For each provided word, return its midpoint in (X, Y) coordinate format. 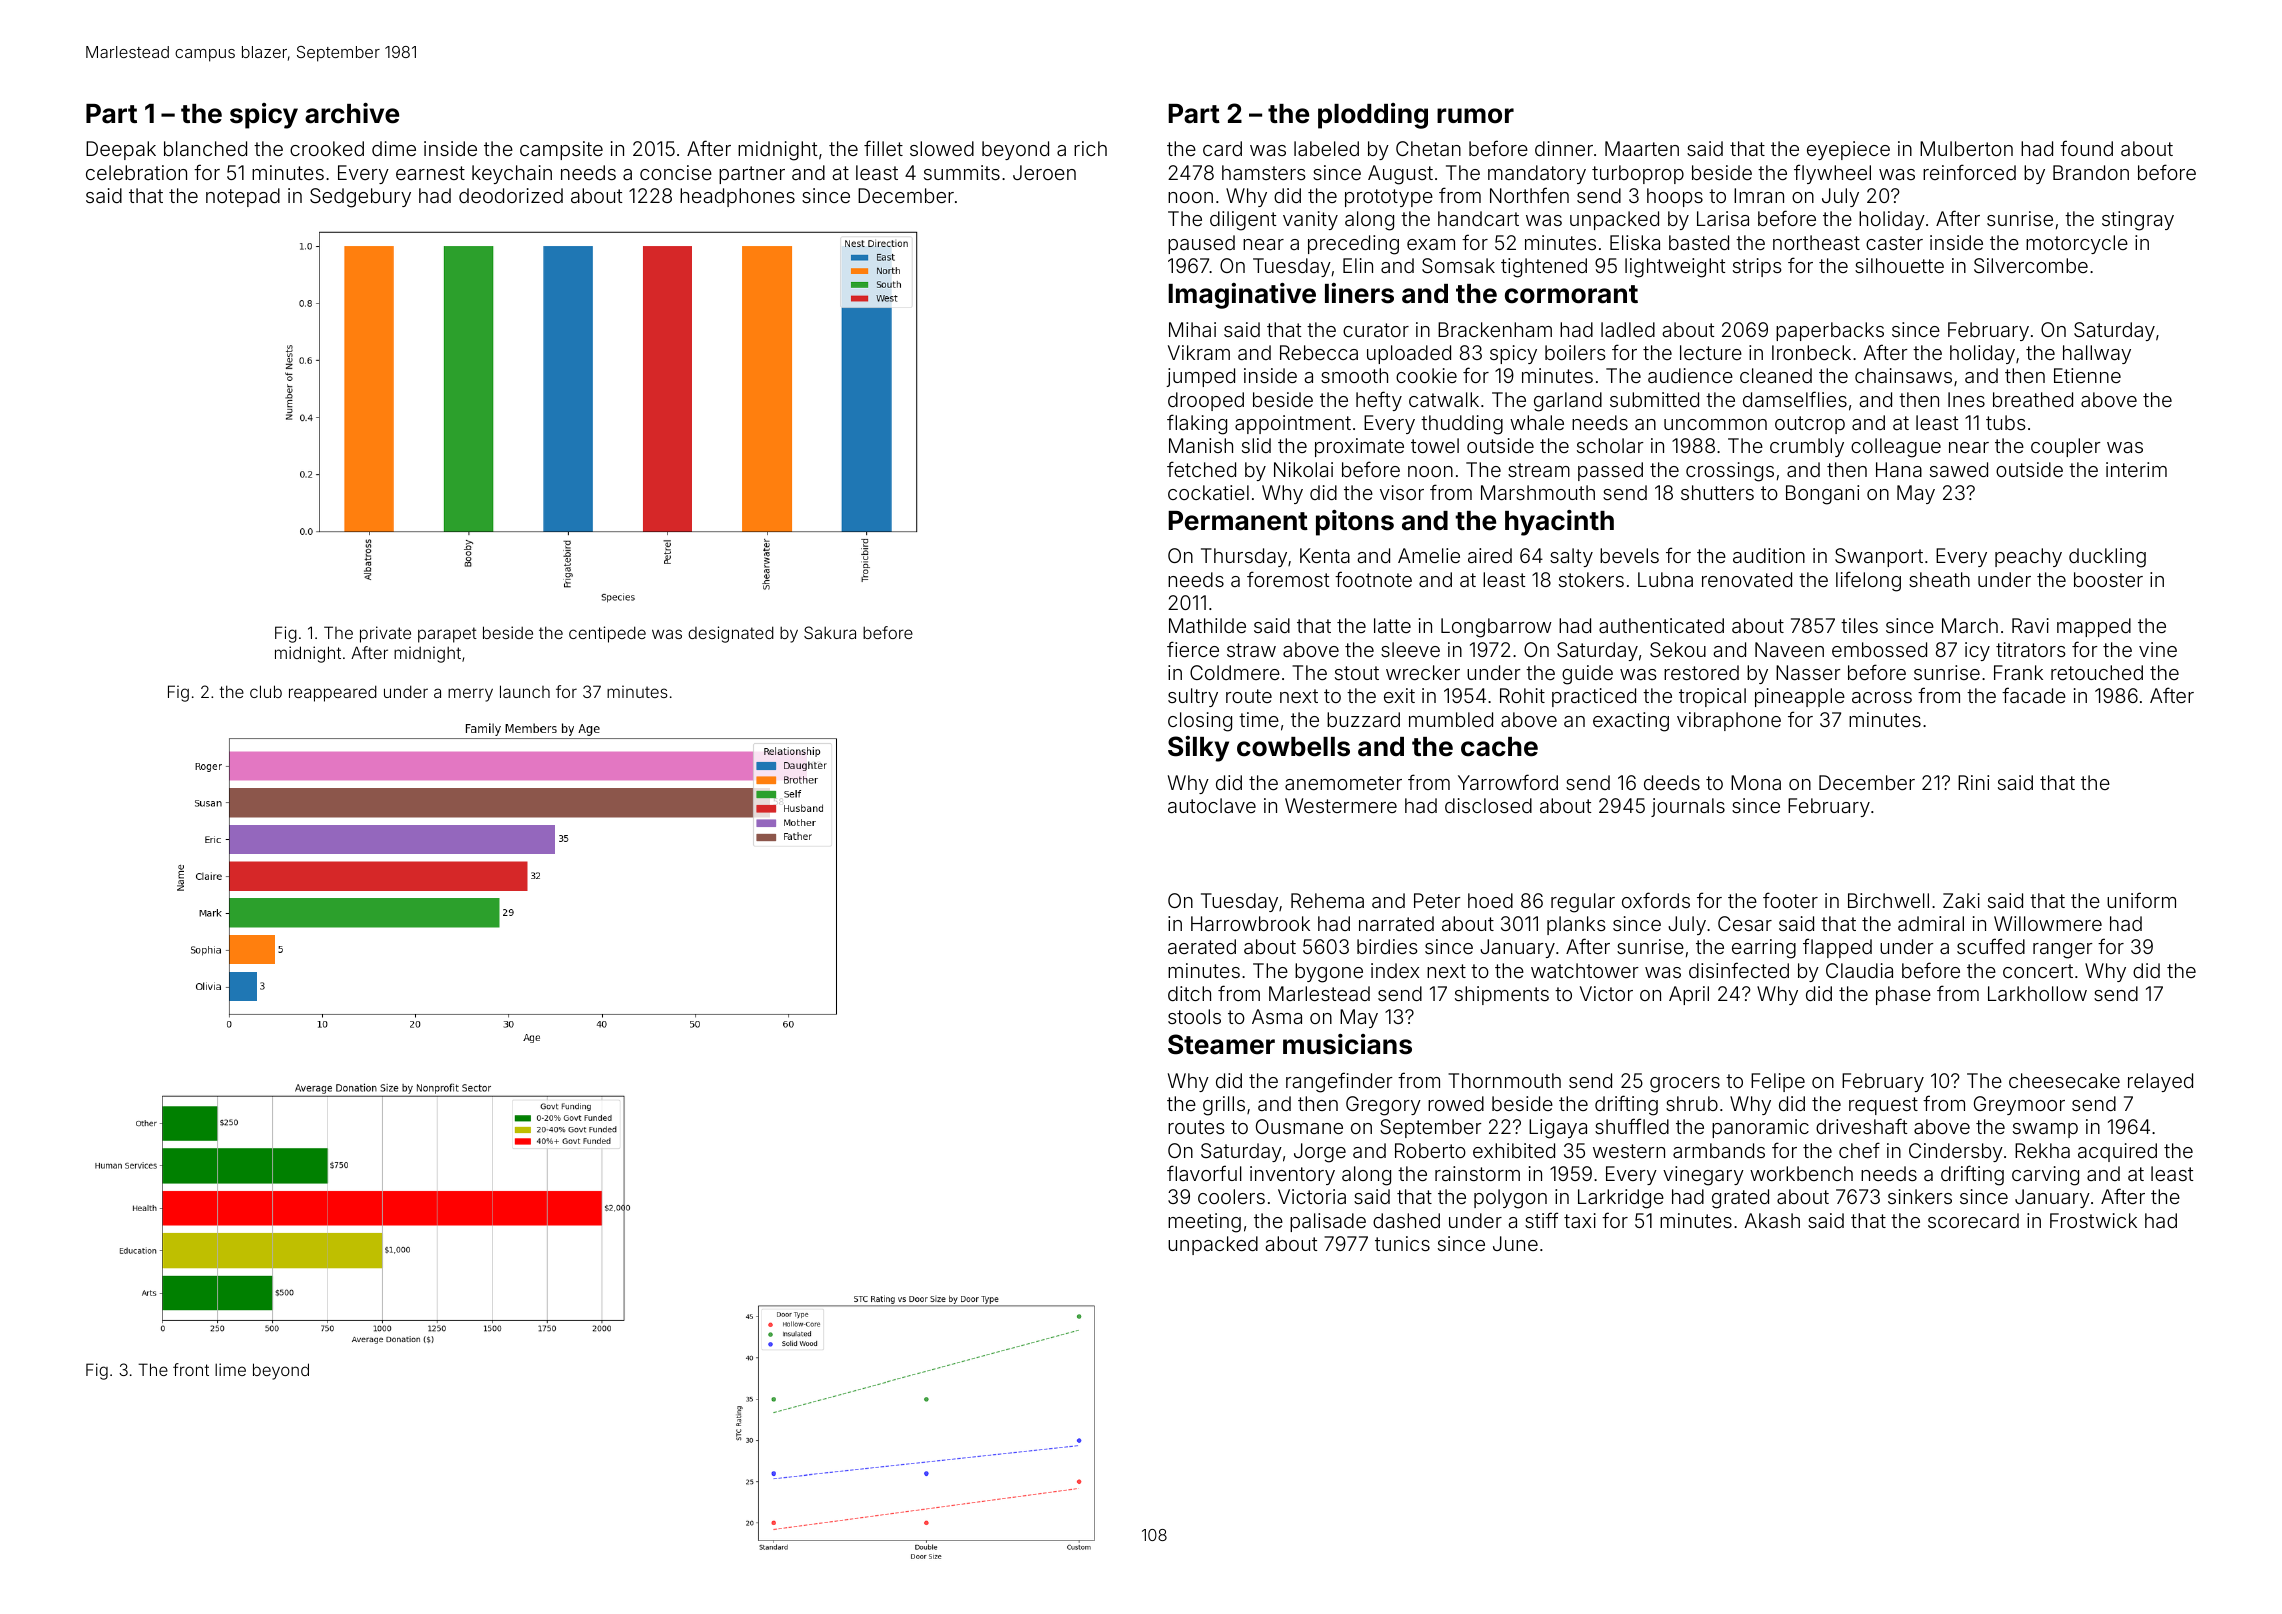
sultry (1193, 697)
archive (352, 113)
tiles (1859, 625)
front (191, 1369)
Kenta (1325, 555)
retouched (2097, 672)
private (385, 634)
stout (1357, 673)
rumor (1475, 116)
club (266, 691)
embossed (1879, 649)
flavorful (1204, 1173)
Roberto (1430, 1150)
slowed (942, 148)
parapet (447, 635)
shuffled (1632, 1126)
